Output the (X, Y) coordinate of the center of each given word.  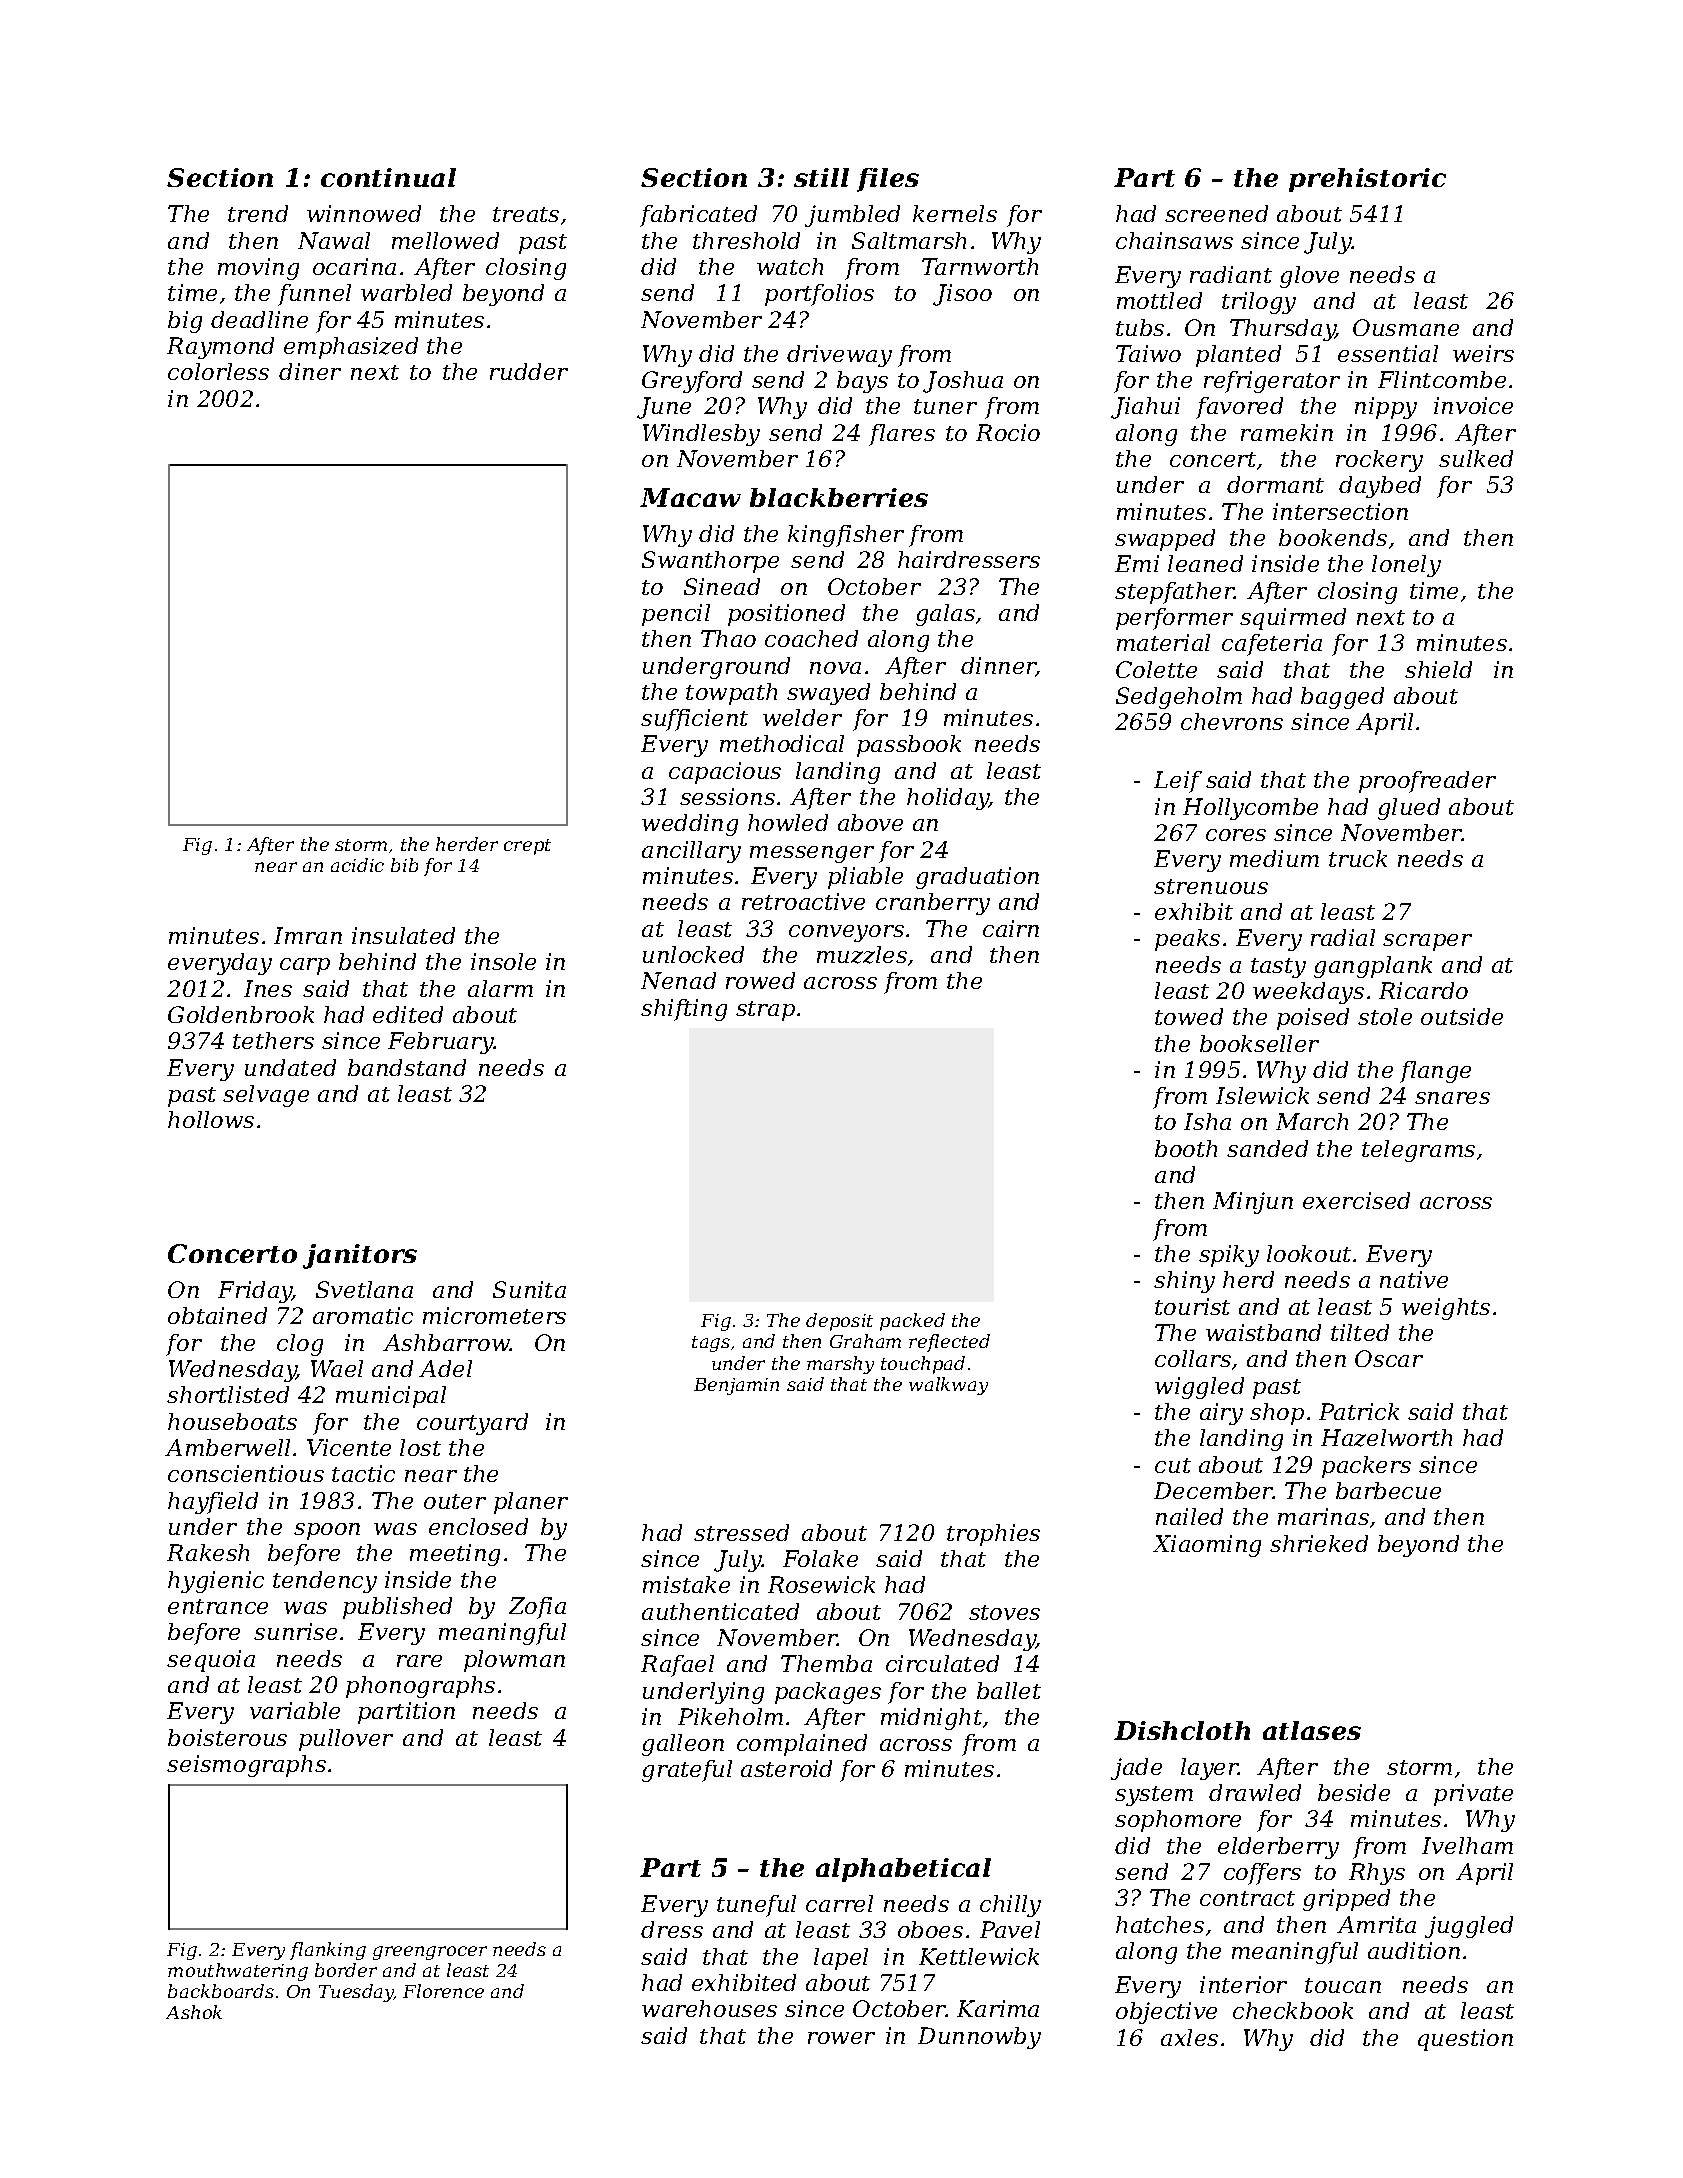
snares (1452, 1098)
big (185, 322)
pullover (346, 1740)
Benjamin (736, 1386)
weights (1446, 1309)
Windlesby (701, 435)
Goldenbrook (241, 1014)
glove (1309, 277)
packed (912, 1322)
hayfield (213, 1503)
